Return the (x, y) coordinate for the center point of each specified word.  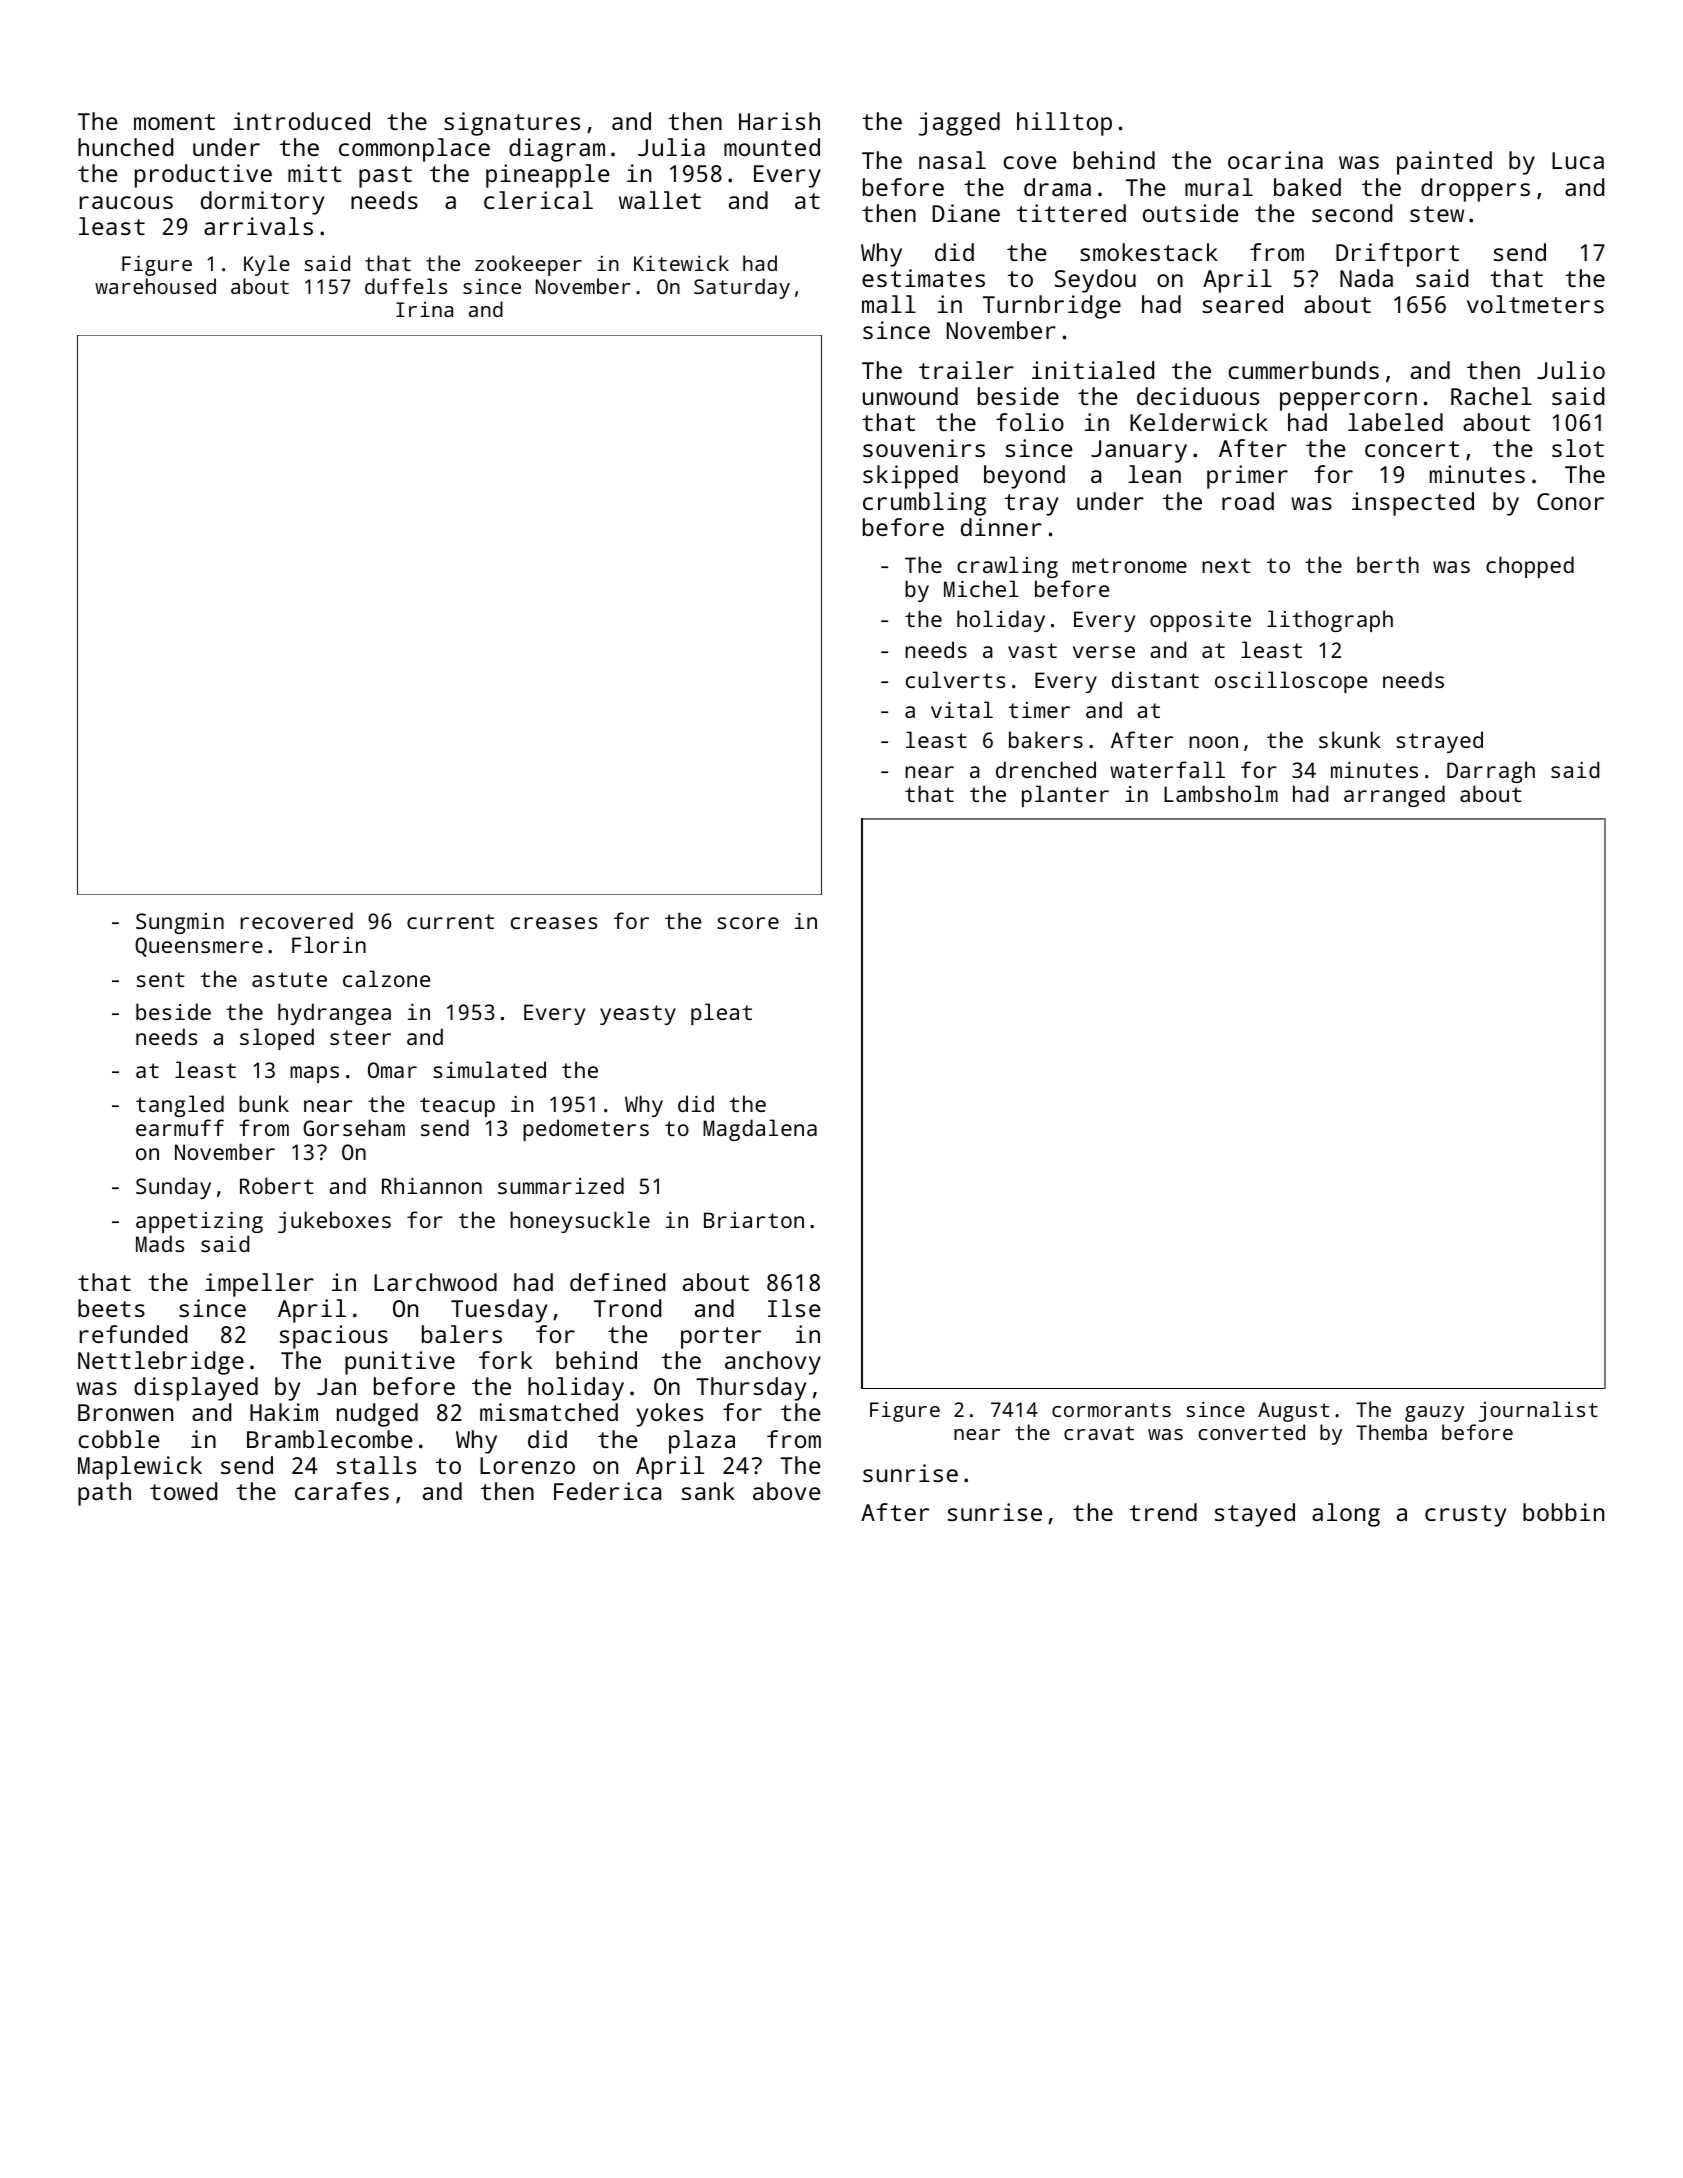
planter (1065, 796)
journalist (1538, 1411)
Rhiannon (432, 1185)
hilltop (1064, 124)
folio (1030, 422)
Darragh (1491, 772)
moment (174, 122)
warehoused (155, 286)
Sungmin (180, 923)
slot (1578, 448)
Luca (1578, 160)
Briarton (754, 1220)
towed (183, 1491)
